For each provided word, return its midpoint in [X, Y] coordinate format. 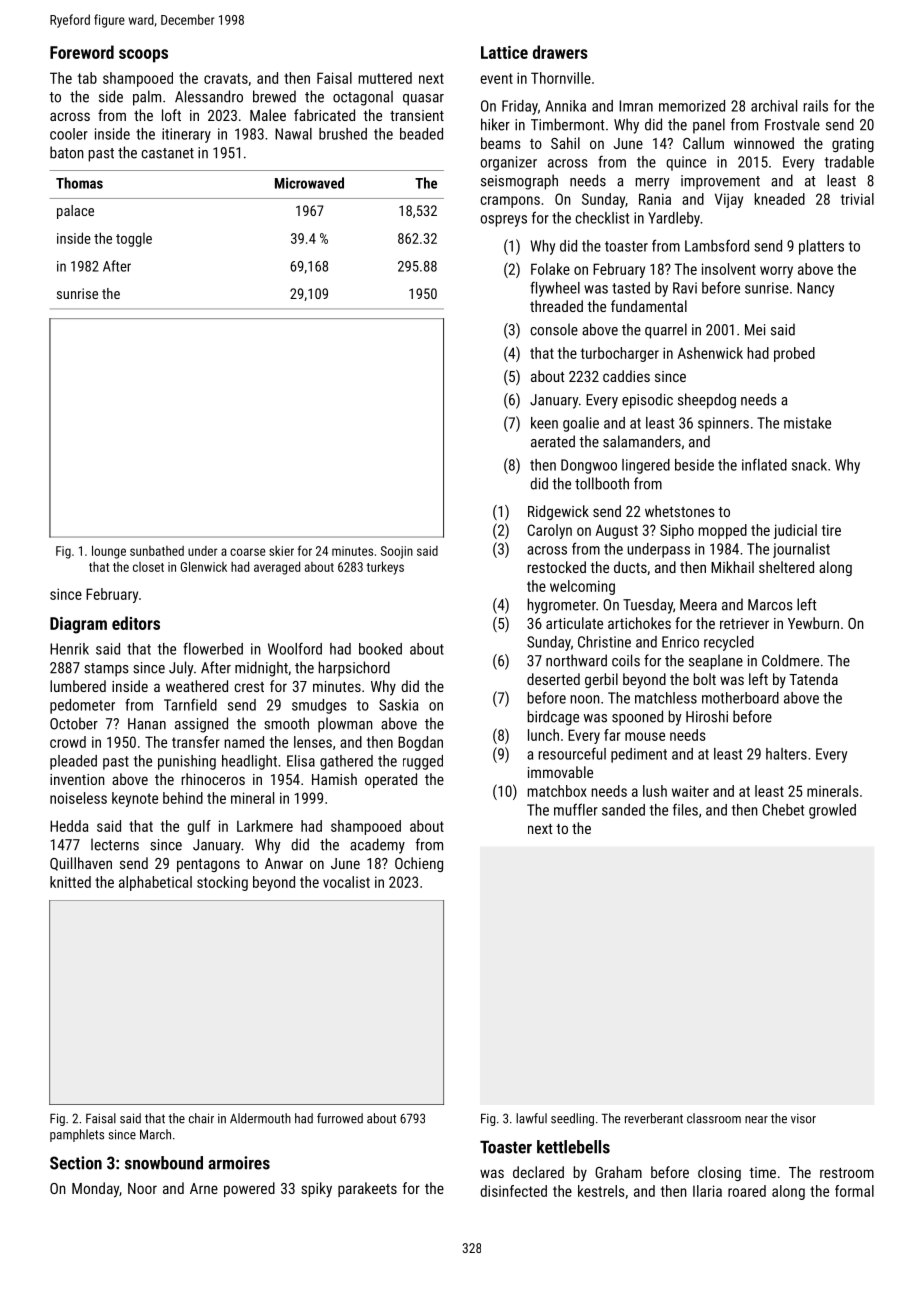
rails [815, 106]
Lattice [504, 52]
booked [380, 649]
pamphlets [77, 1135]
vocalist [346, 882]
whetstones [680, 511]
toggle [134, 240]
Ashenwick [710, 353]
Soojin [397, 552]
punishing [187, 762]
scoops [143, 56]
